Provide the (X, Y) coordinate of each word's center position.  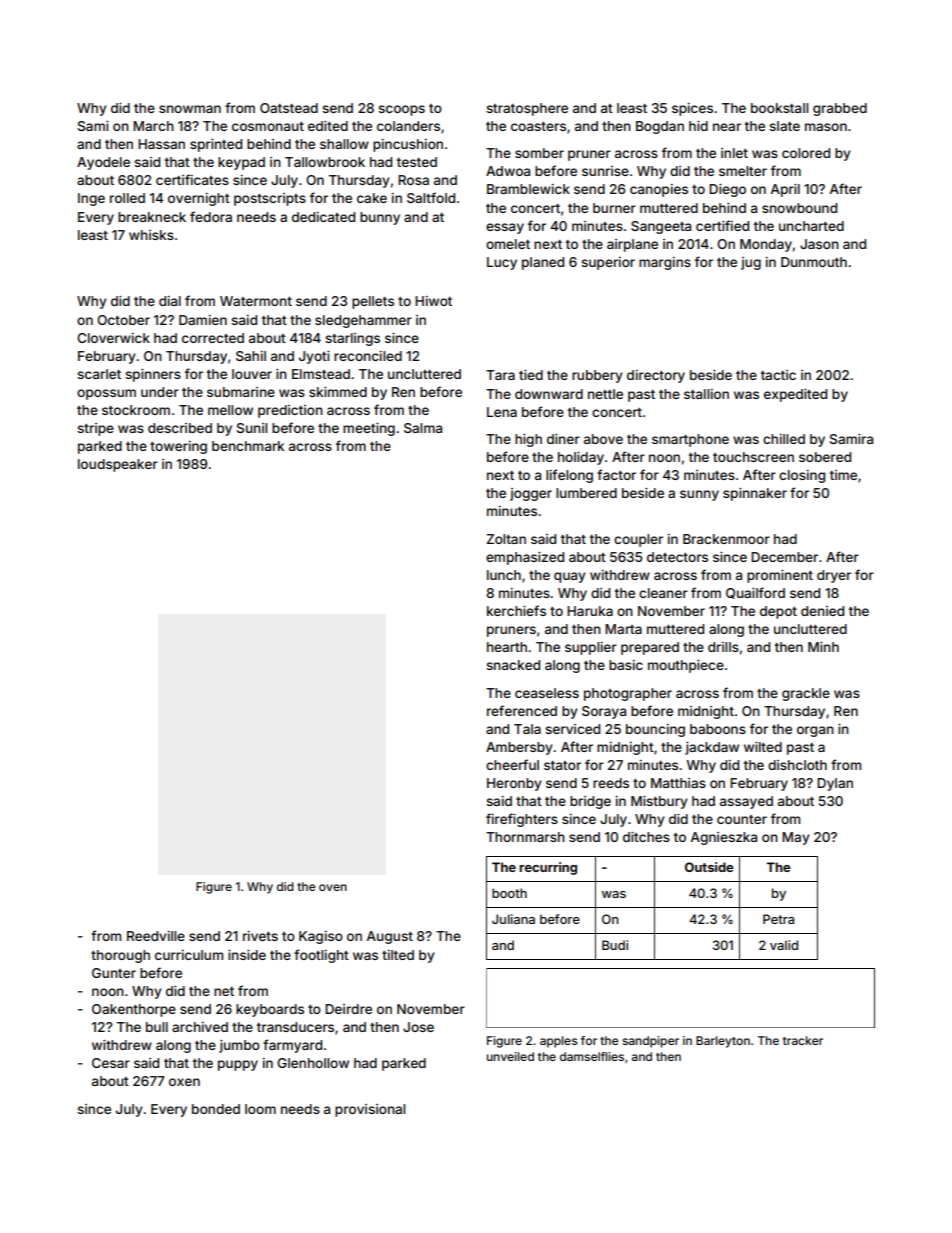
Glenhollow (313, 1063)
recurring (548, 868)
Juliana (513, 919)
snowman (190, 109)
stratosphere (527, 109)
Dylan (835, 784)
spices (692, 109)
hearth (507, 647)
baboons (718, 729)
